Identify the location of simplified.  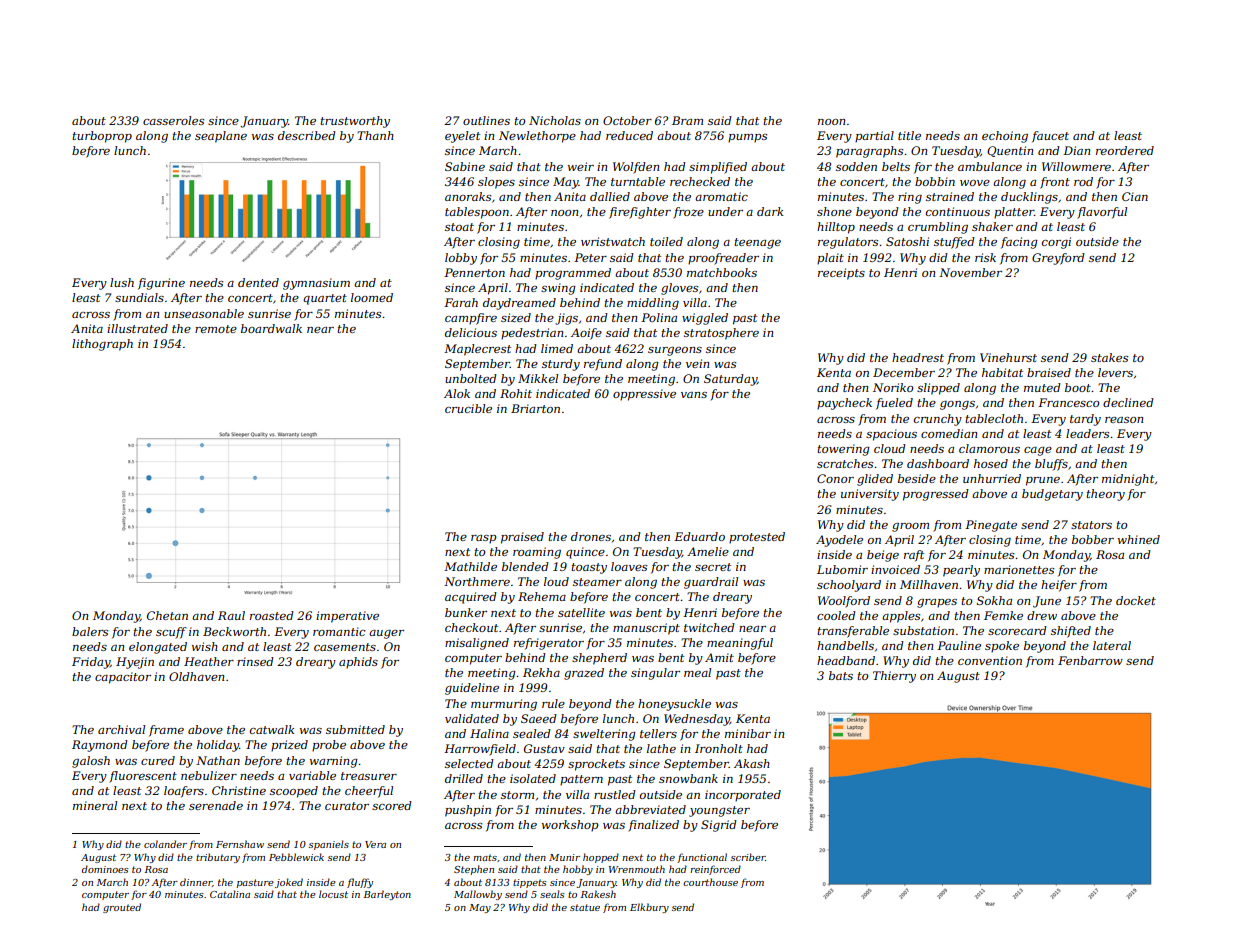
(718, 168).
